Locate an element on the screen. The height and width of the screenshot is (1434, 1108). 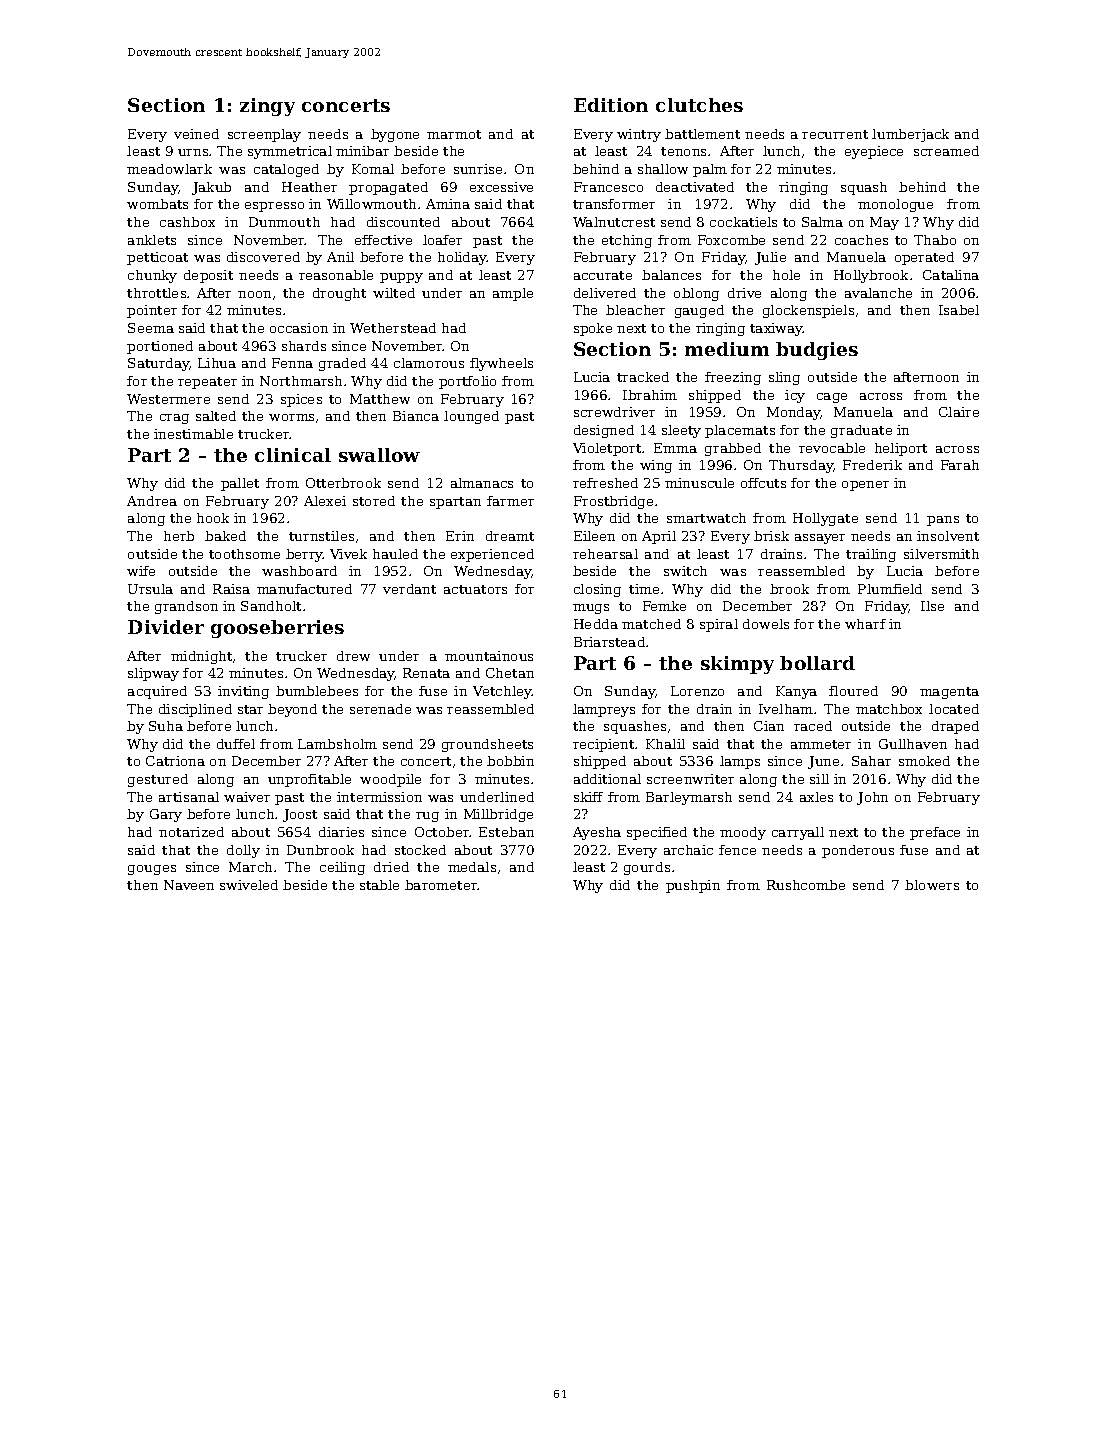
swiveled is located at coordinates (249, 885).
